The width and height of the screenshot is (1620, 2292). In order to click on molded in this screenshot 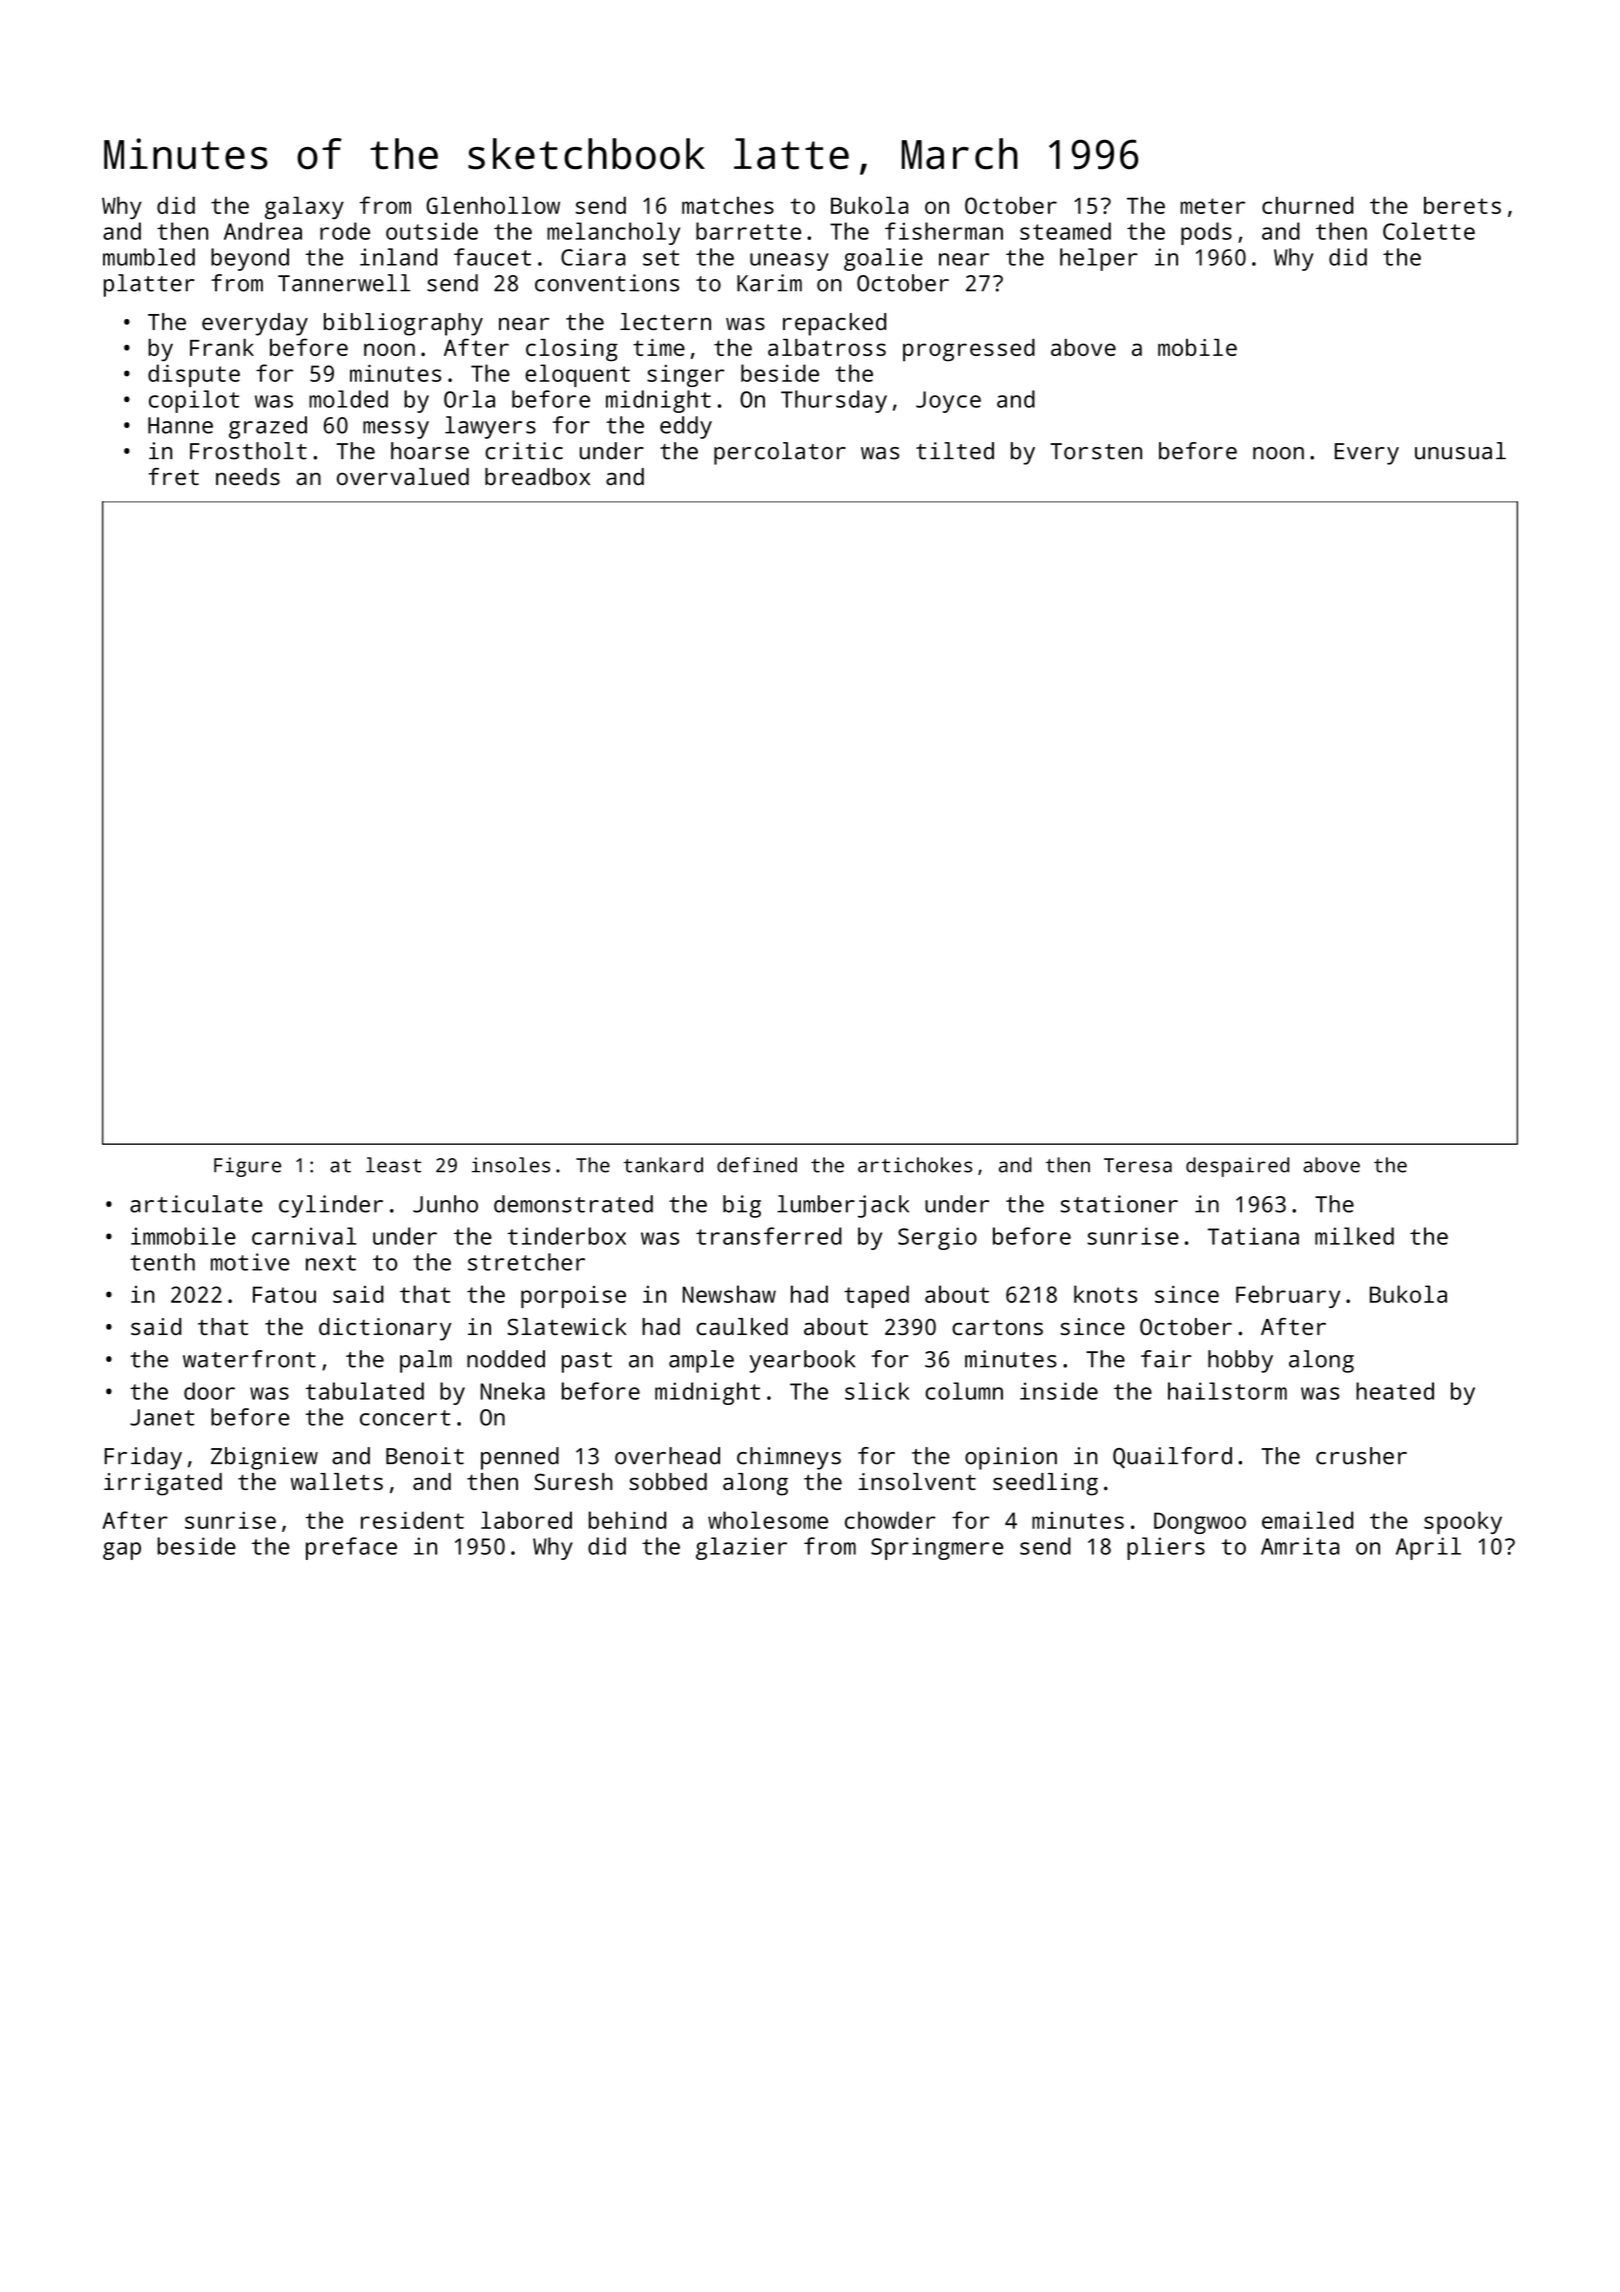, I will do `click(348, 399)`.
